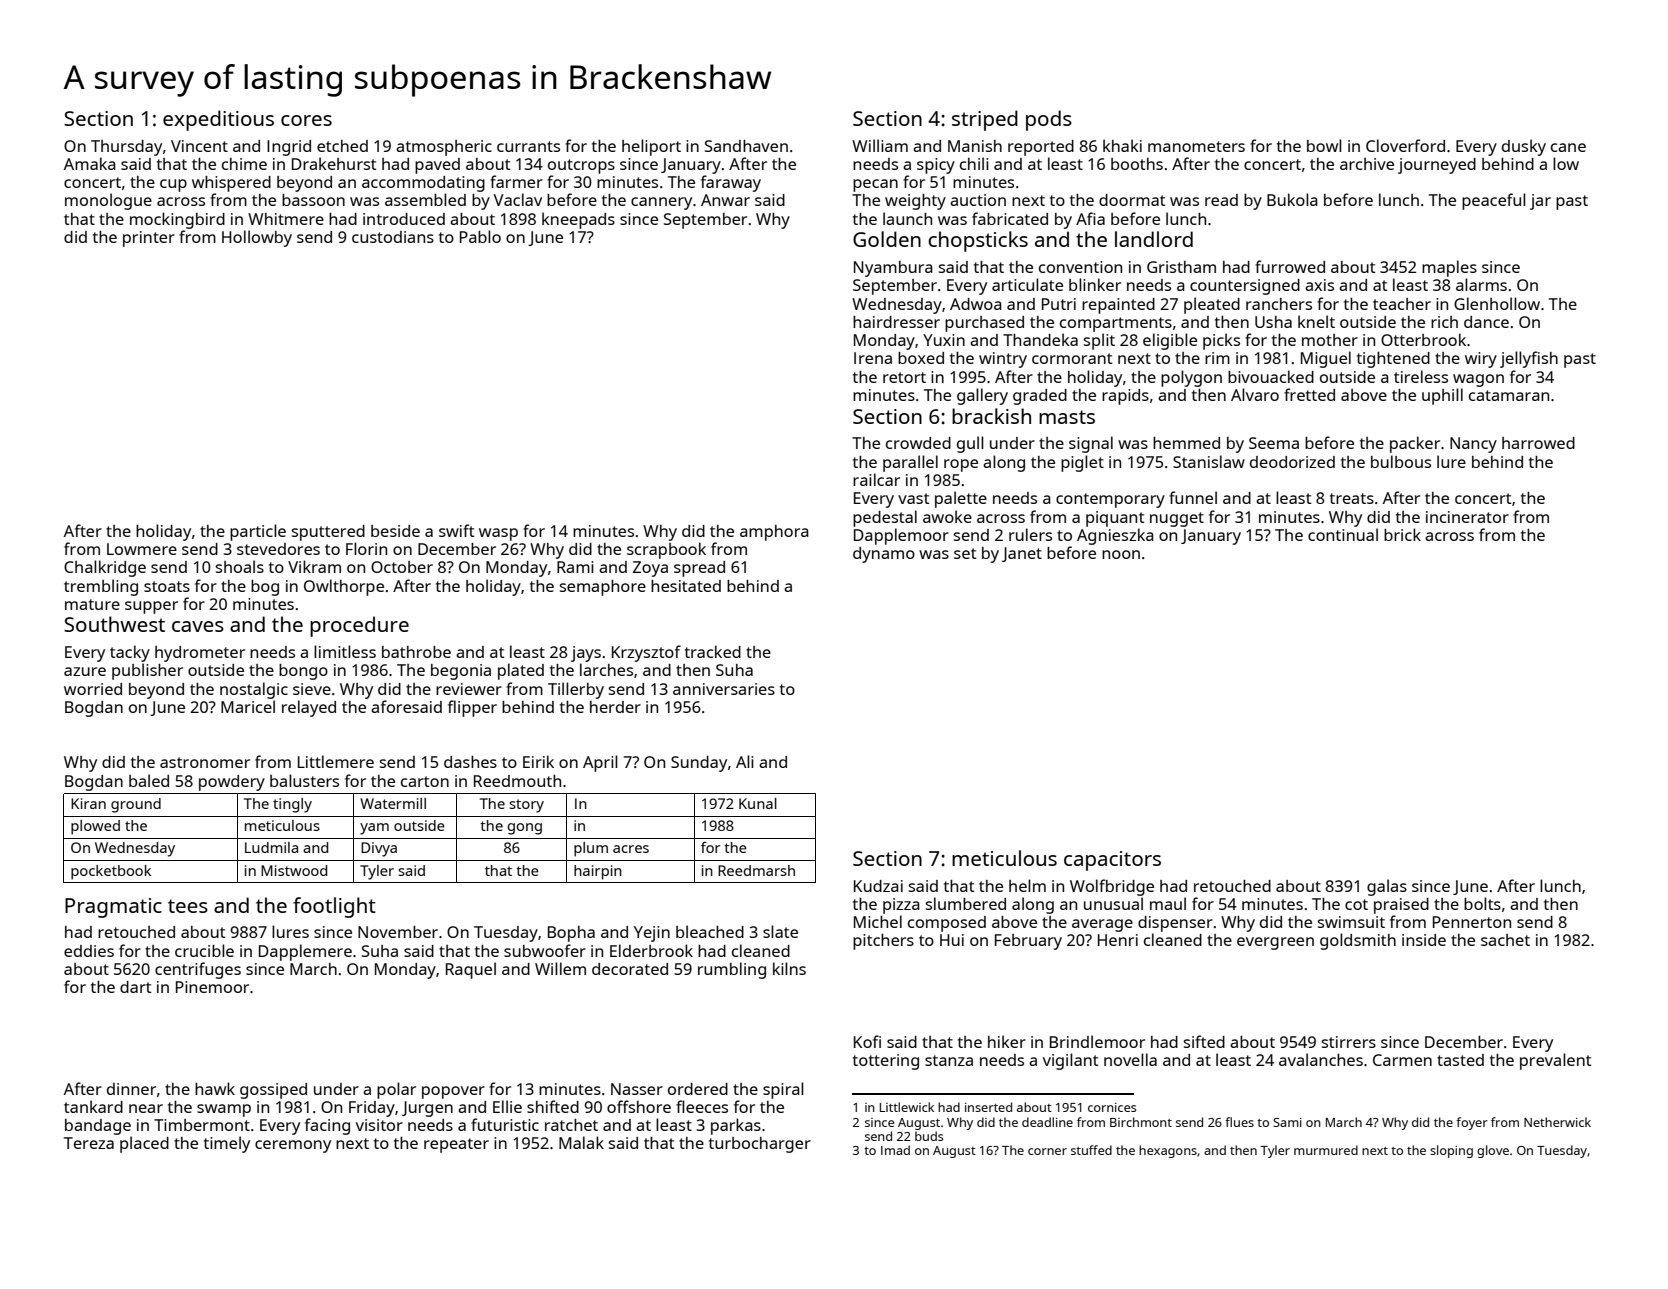  What do you see at coordinates (393, 237) in the page?
I see `custodians` at bounding box center [393, 237].
